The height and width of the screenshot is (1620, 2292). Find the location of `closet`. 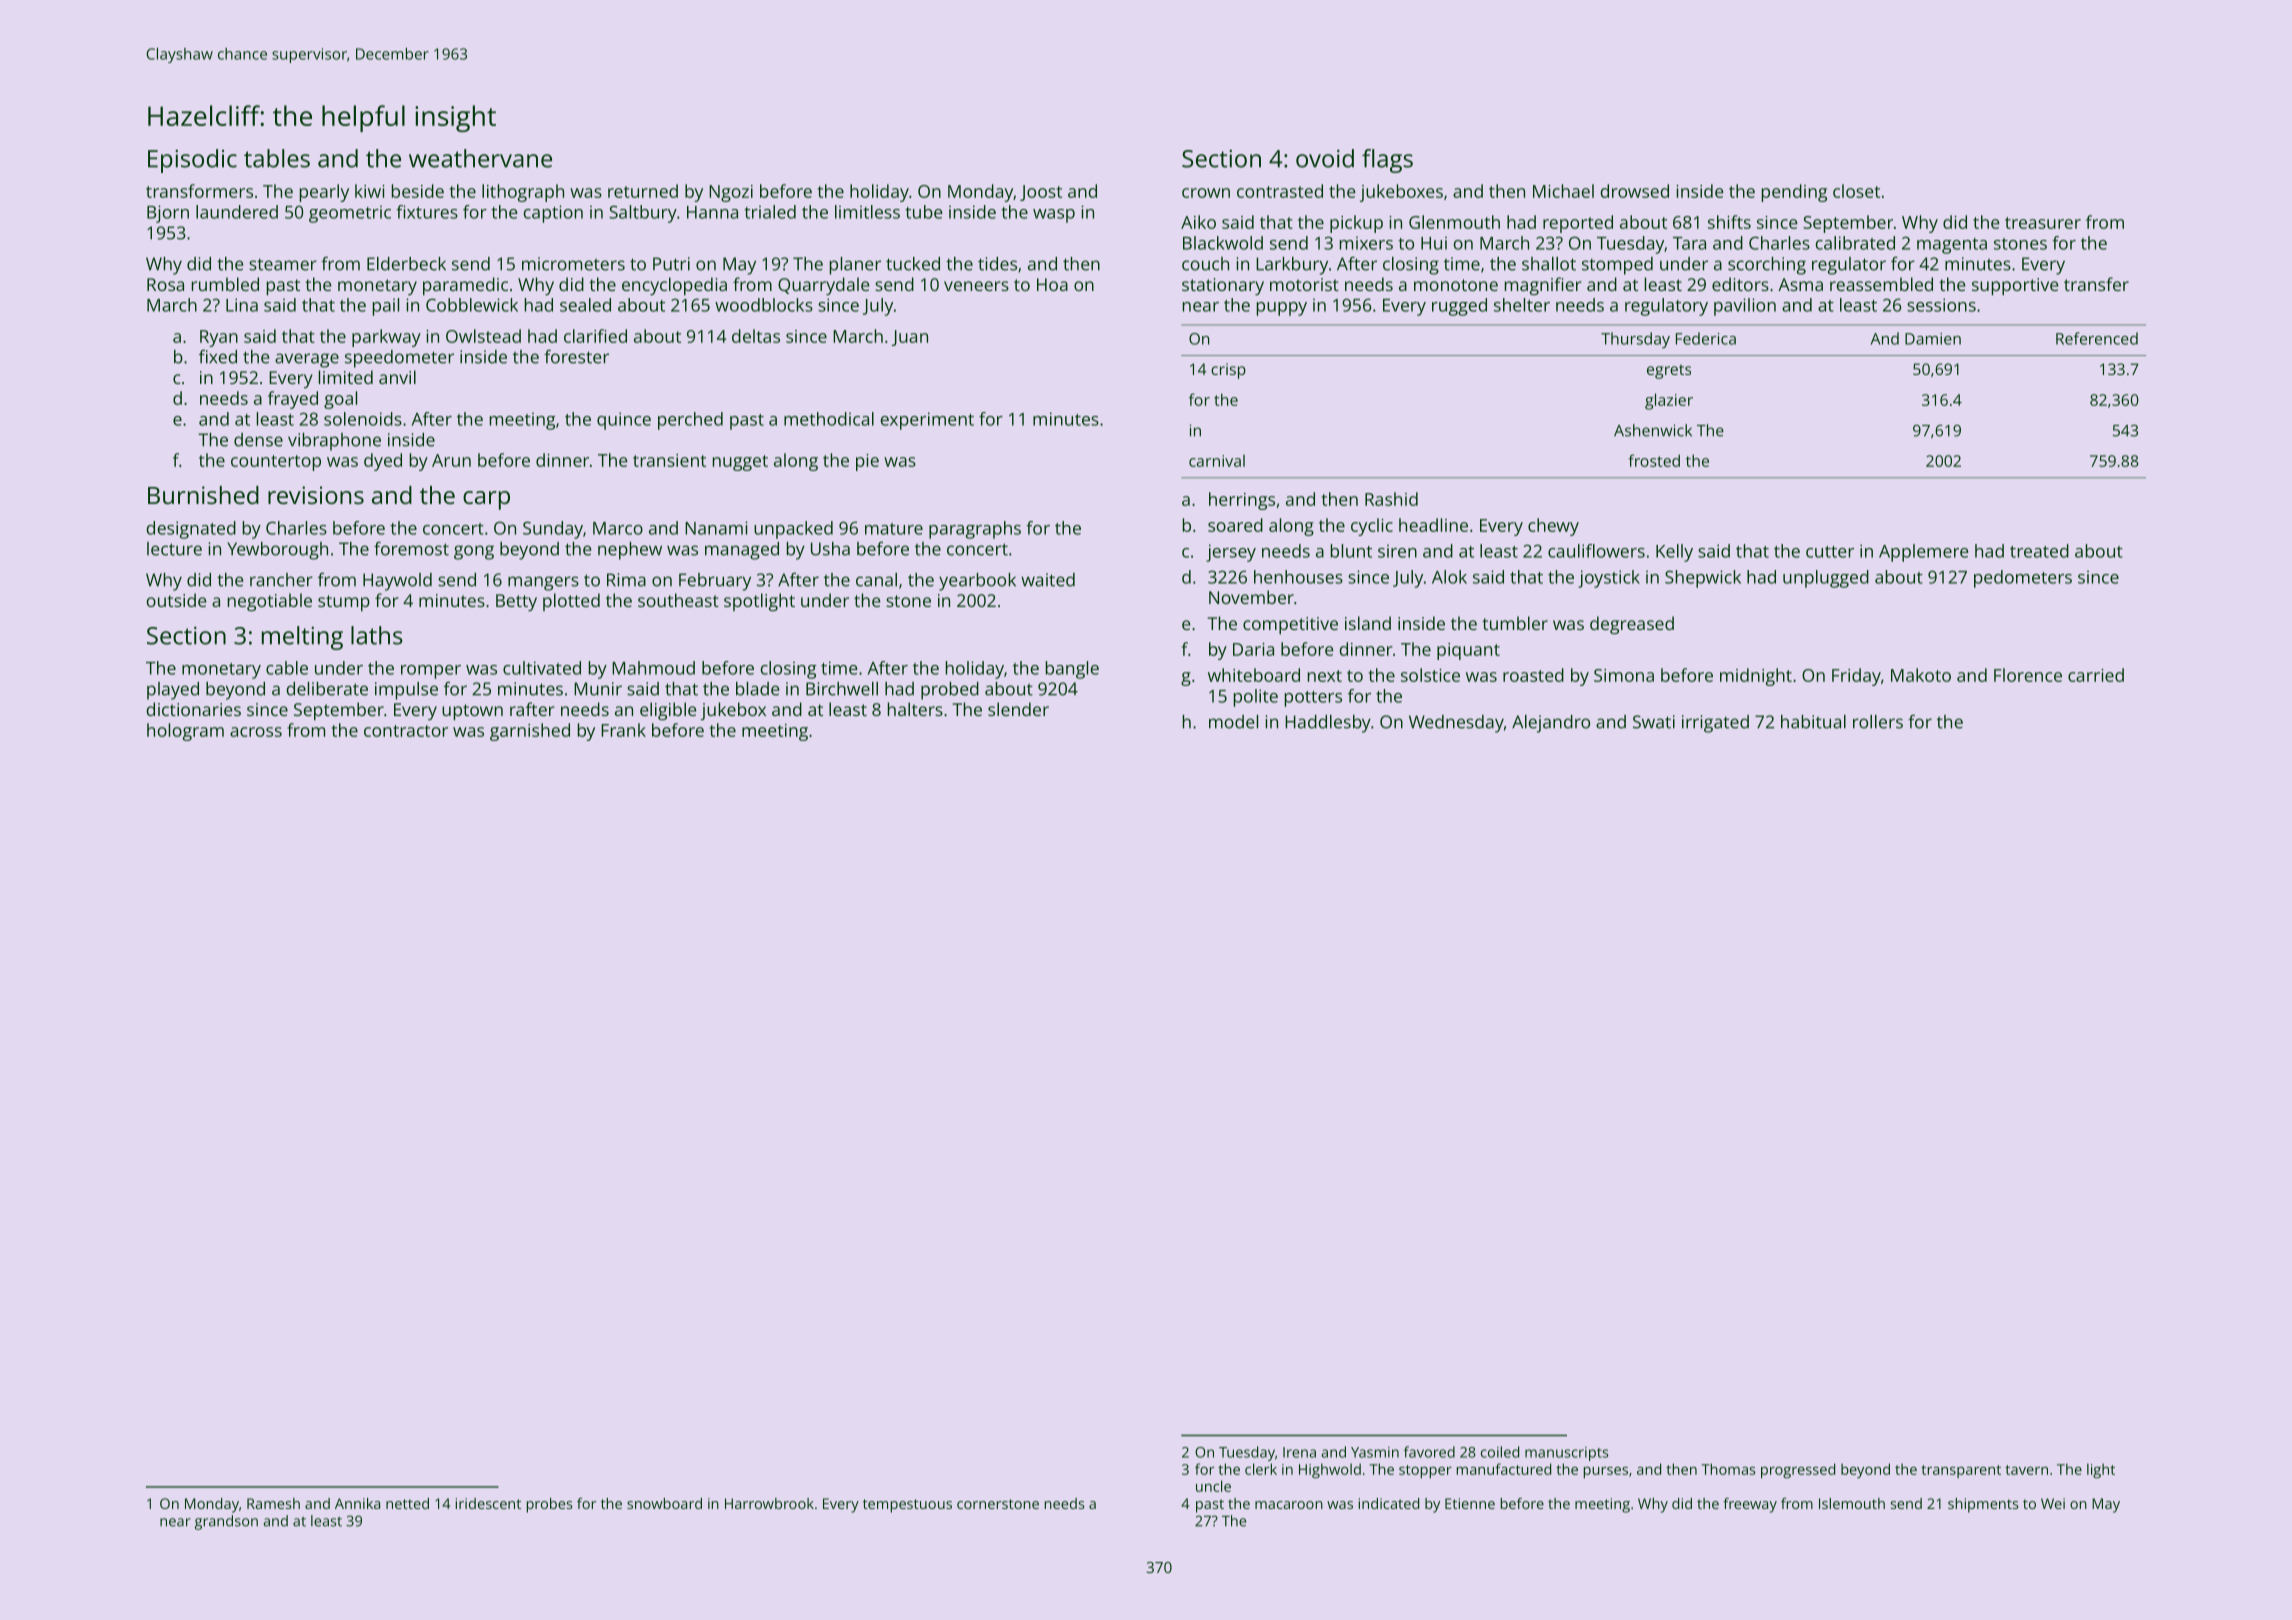

closet is located at coordinates (1856, 191).
